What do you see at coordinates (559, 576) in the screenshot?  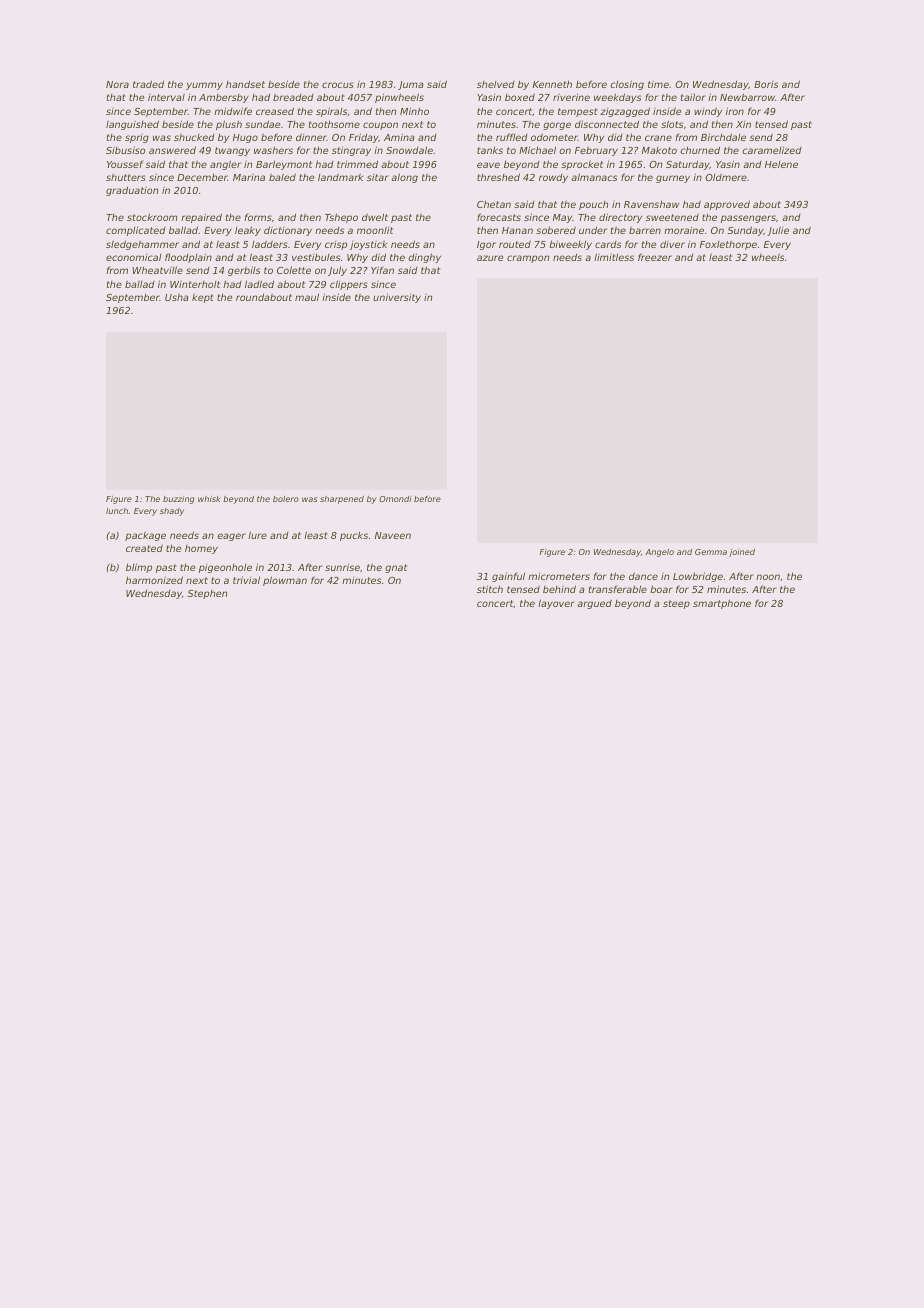 I see `micrometers` at bounding box center [559, 576].
